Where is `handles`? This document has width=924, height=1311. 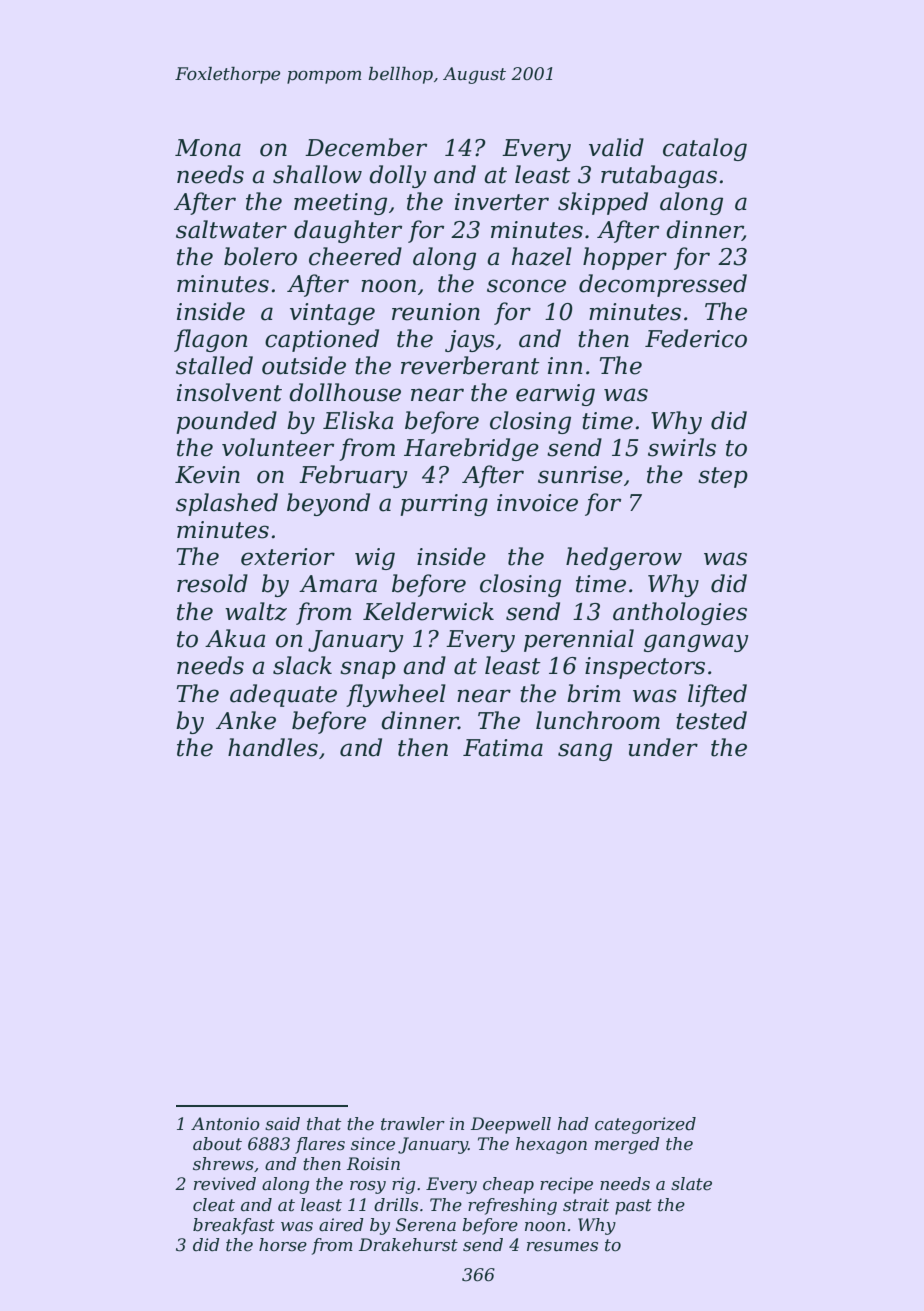 handles is located at coordinates (273, 747).
